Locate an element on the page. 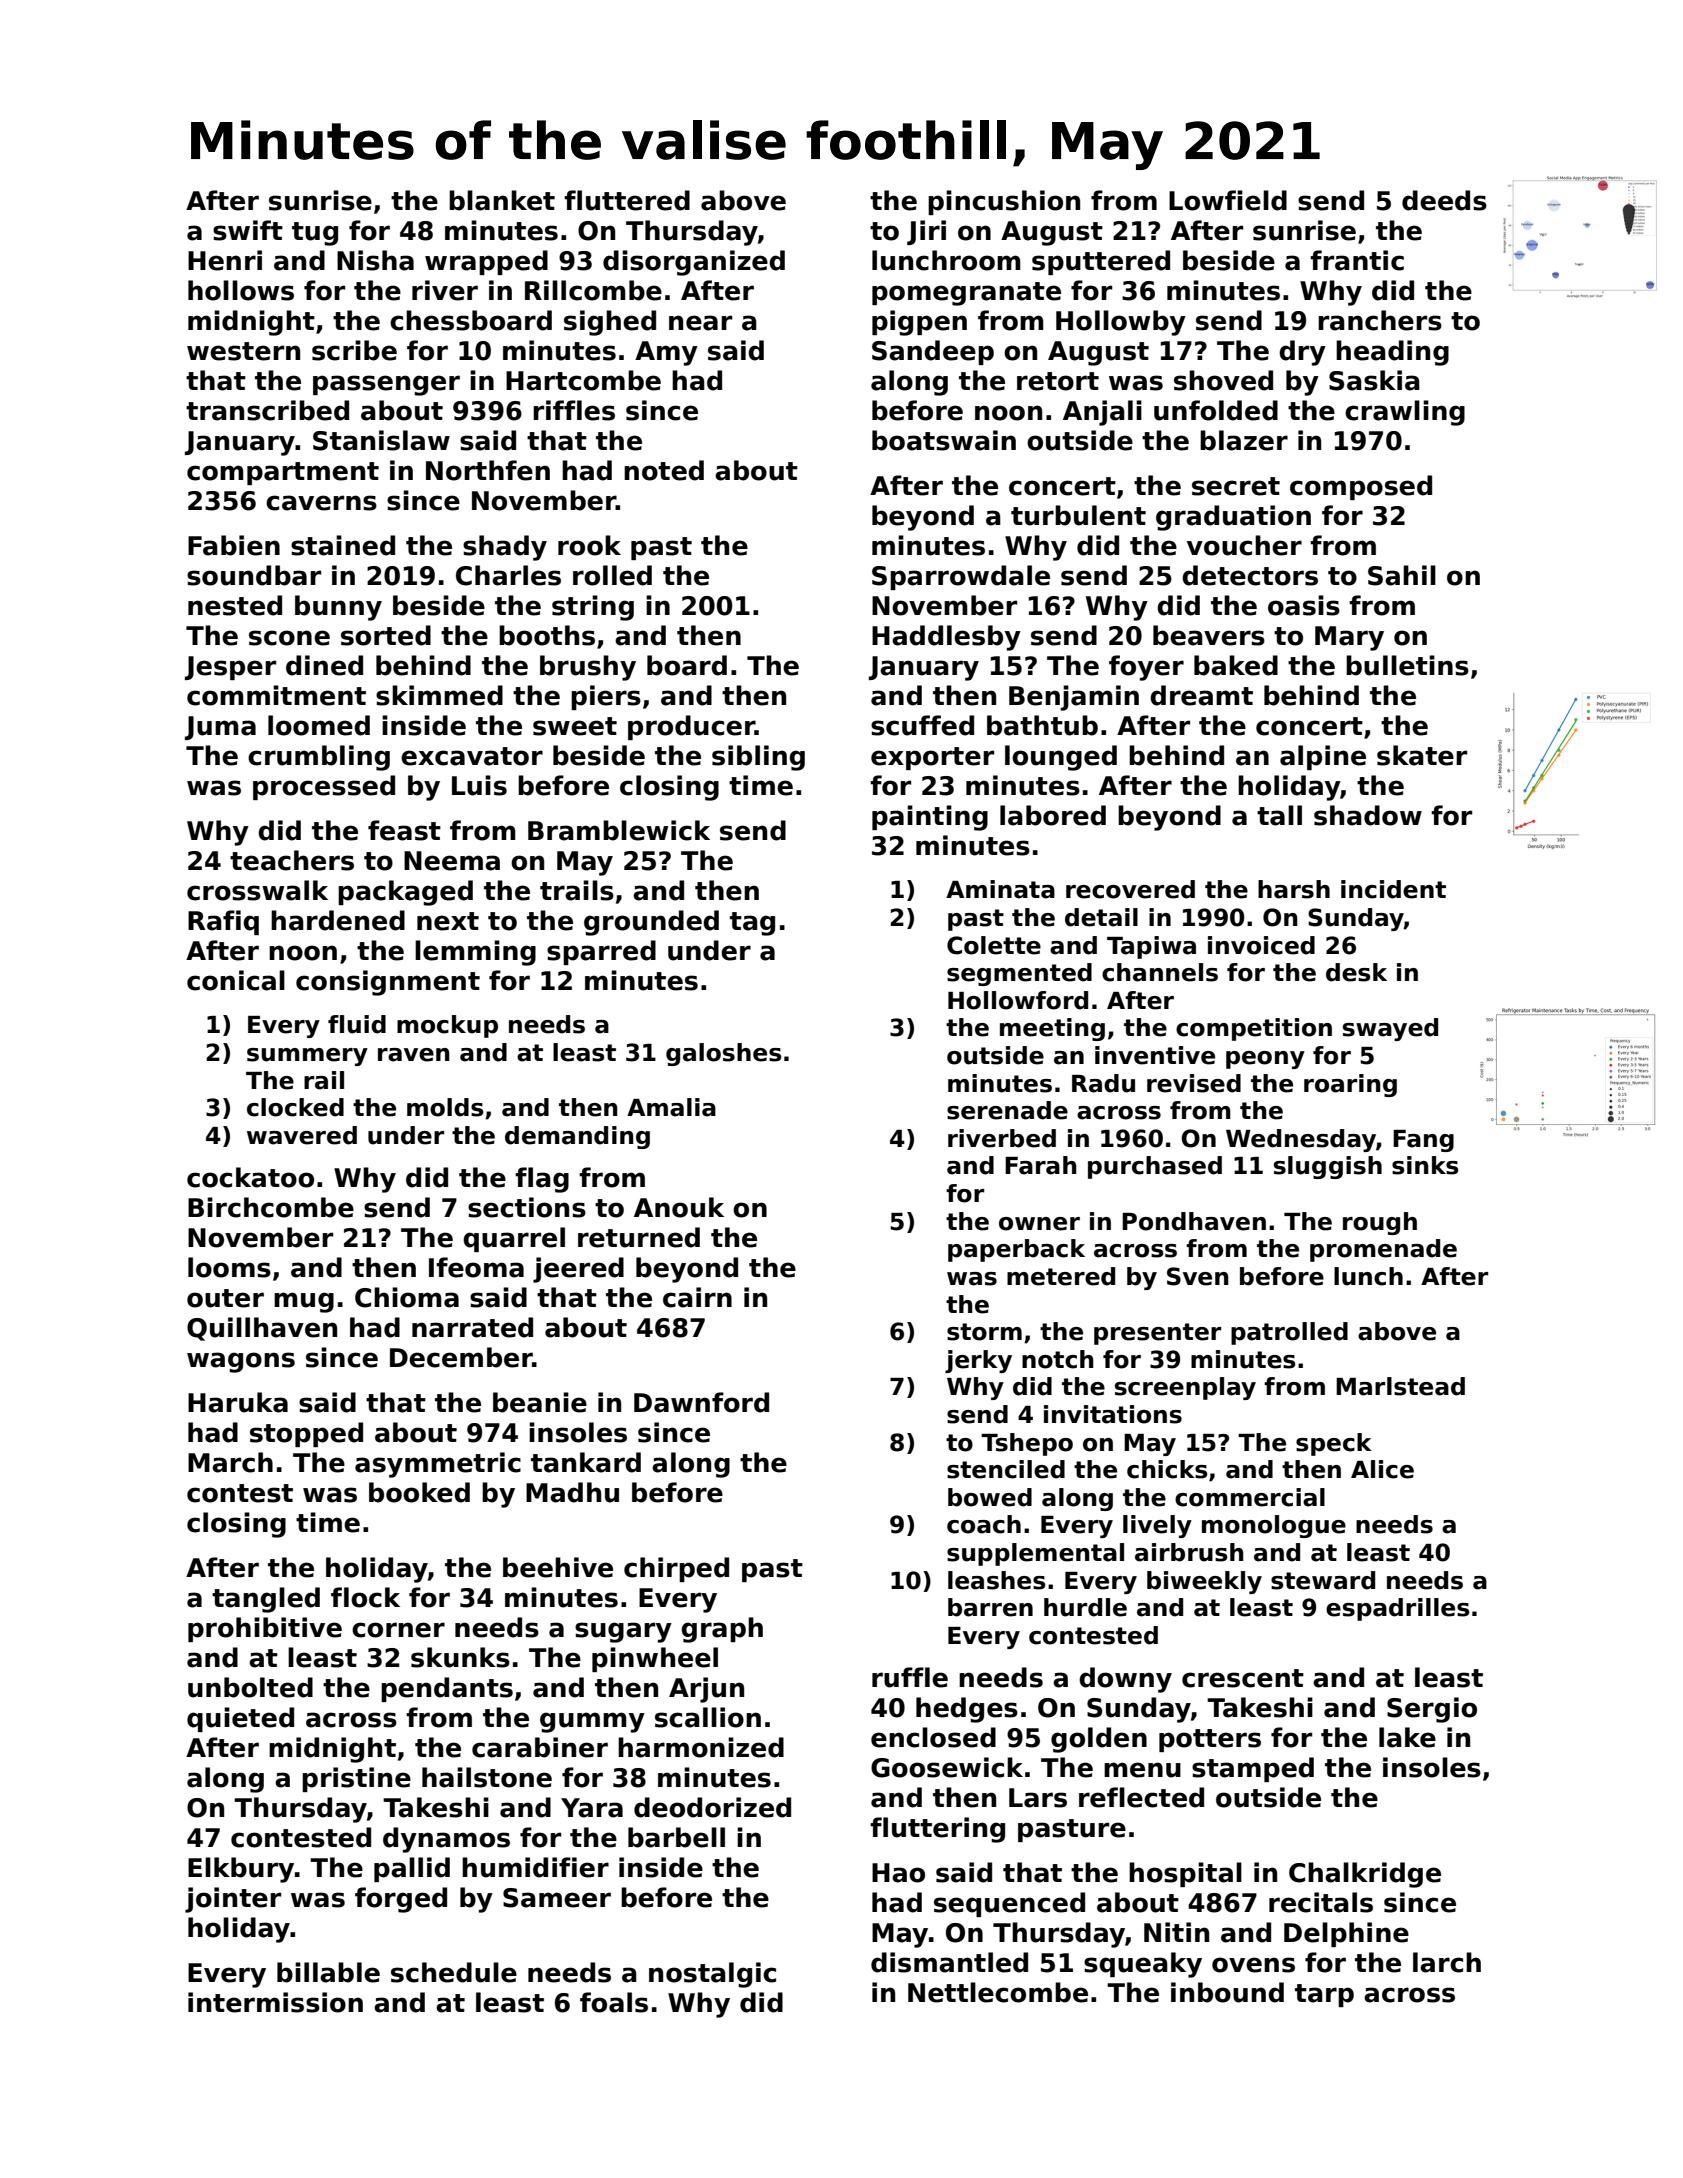  raven is located at coordinates (414, 1055).
